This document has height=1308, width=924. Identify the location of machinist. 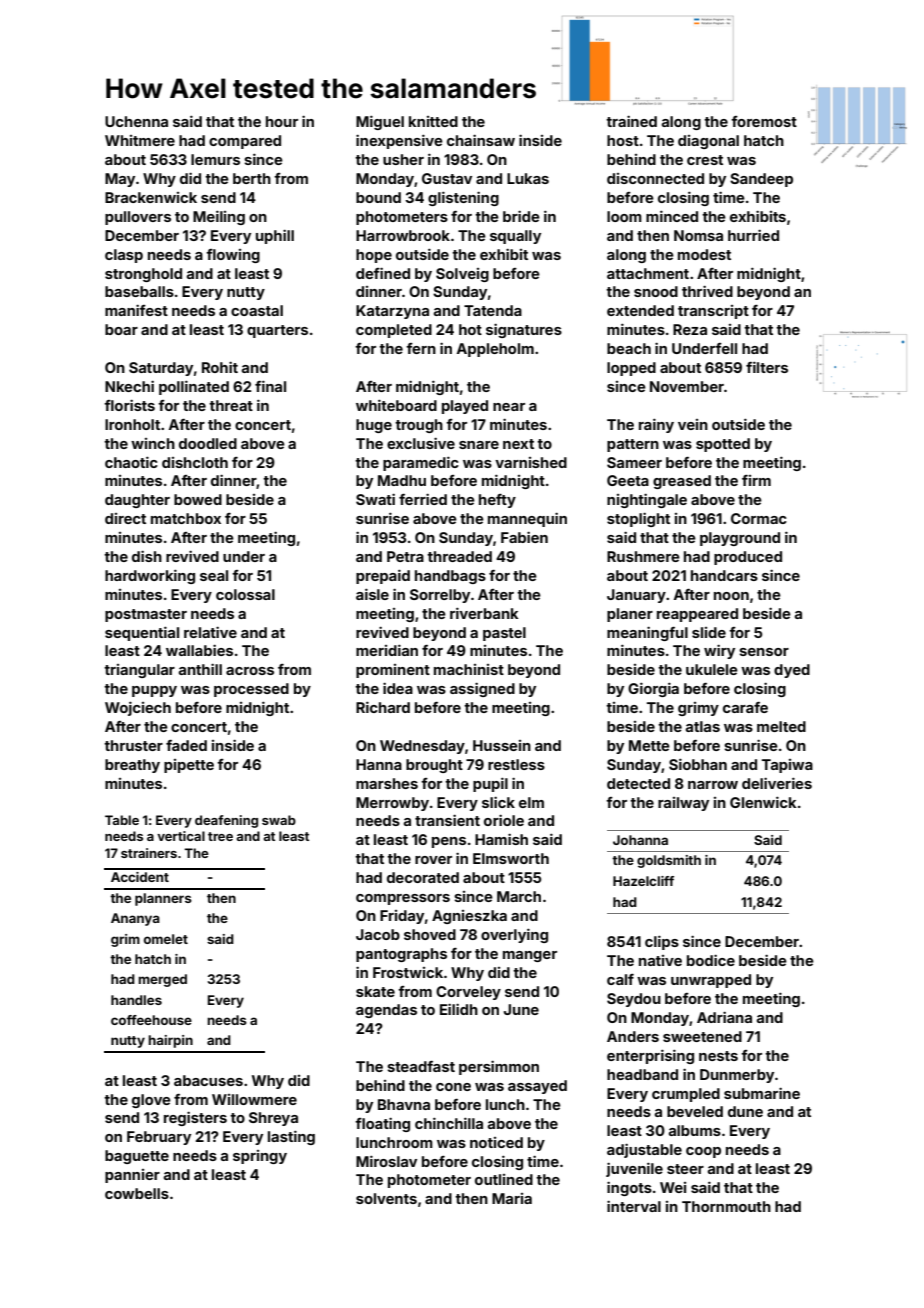
(469, 669).
